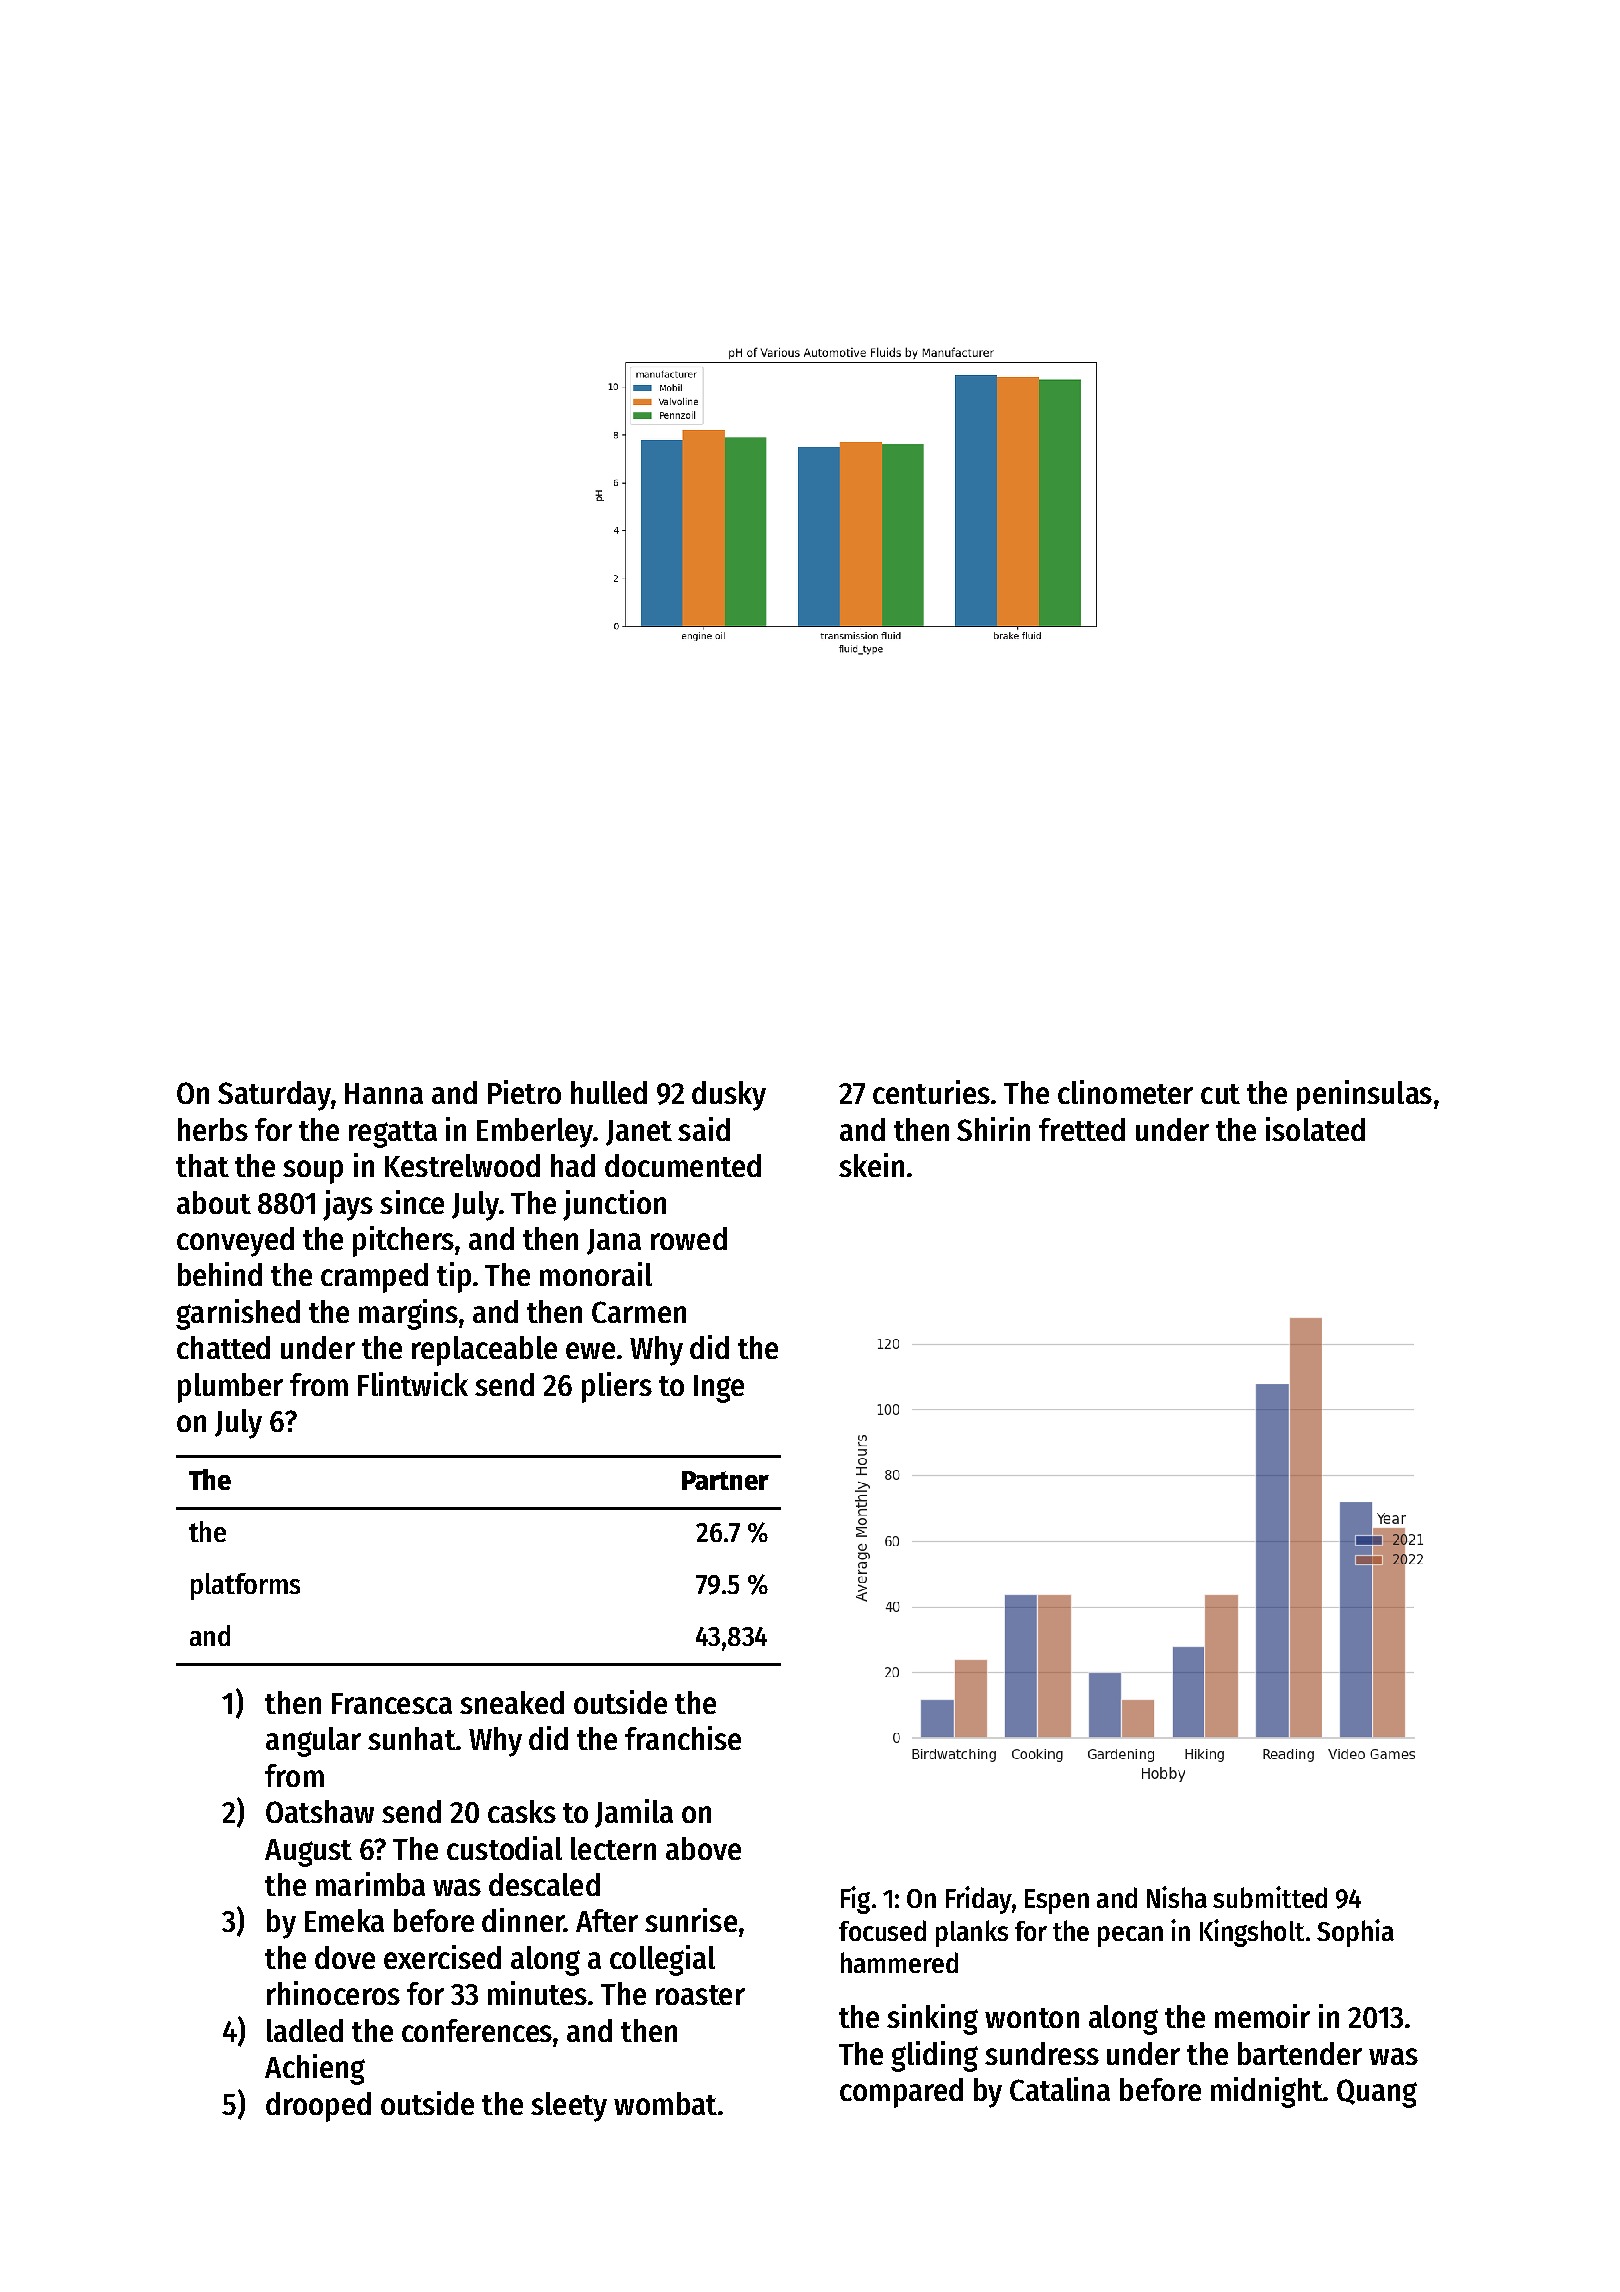 The image size is (1620, 2292). Describe the element at coordinates (725, 1480) in the document. I see `Partner` at that location.
